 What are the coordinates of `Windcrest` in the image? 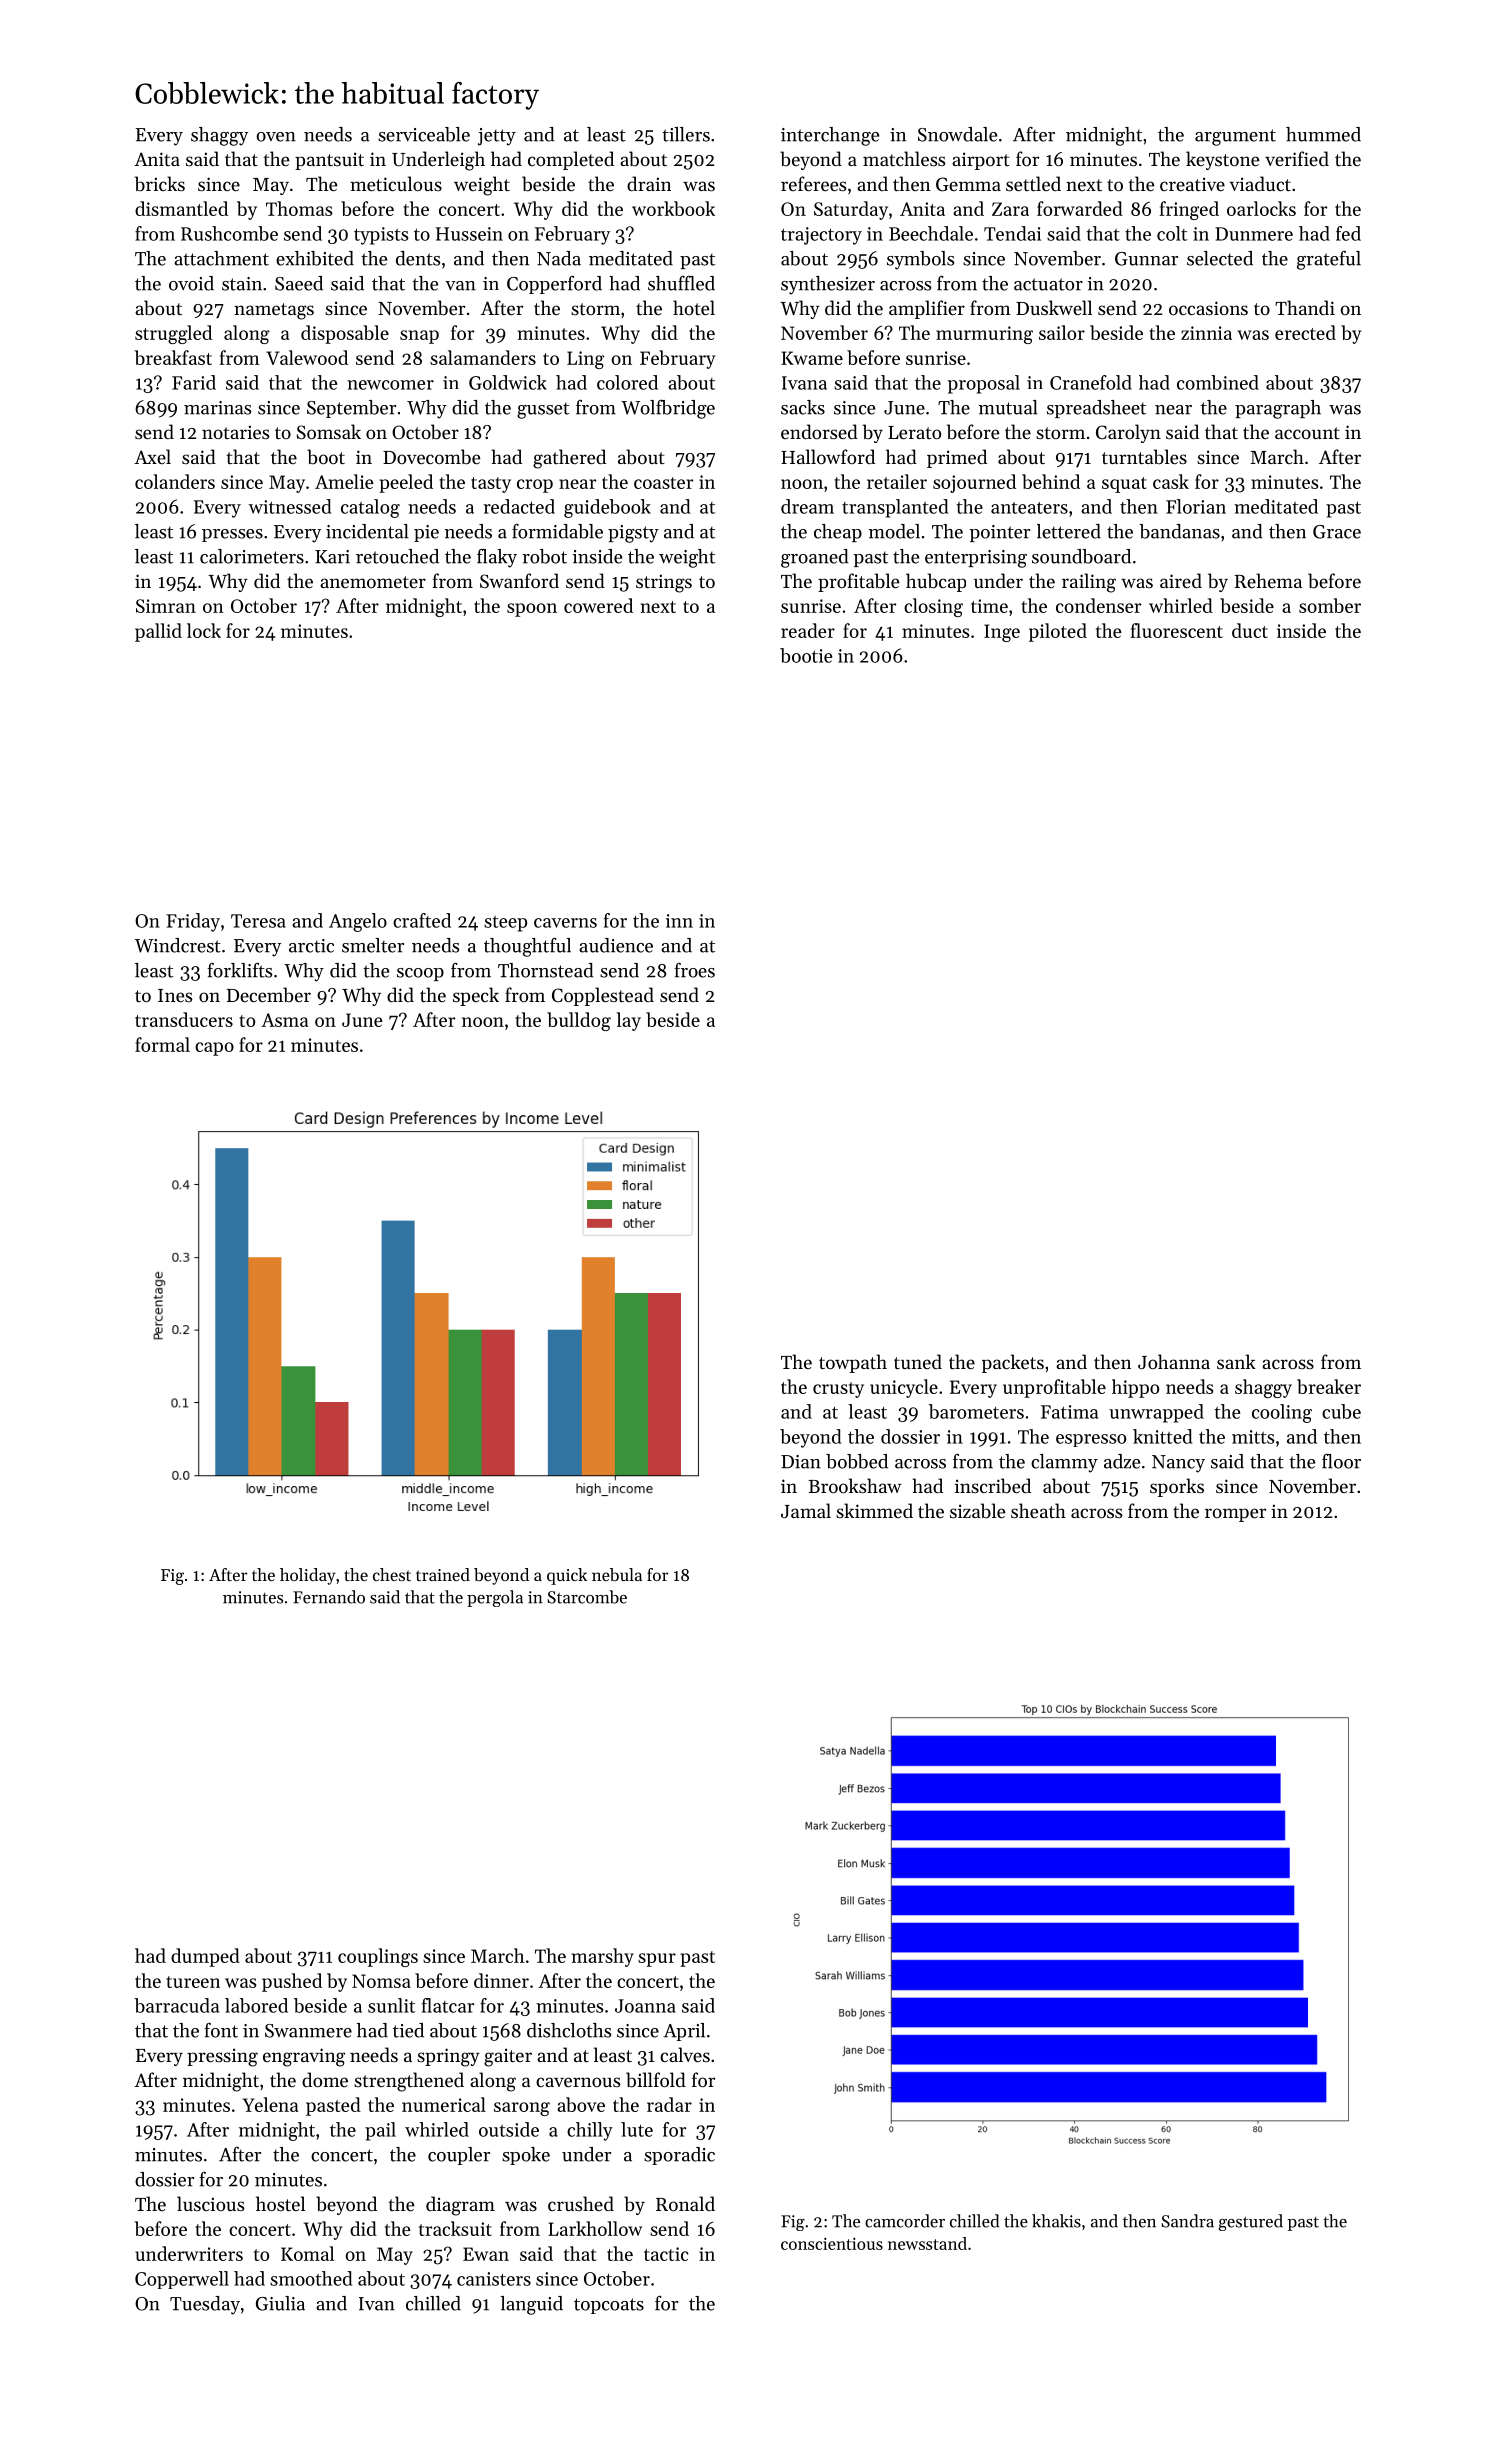 It's located at (178, 945).
